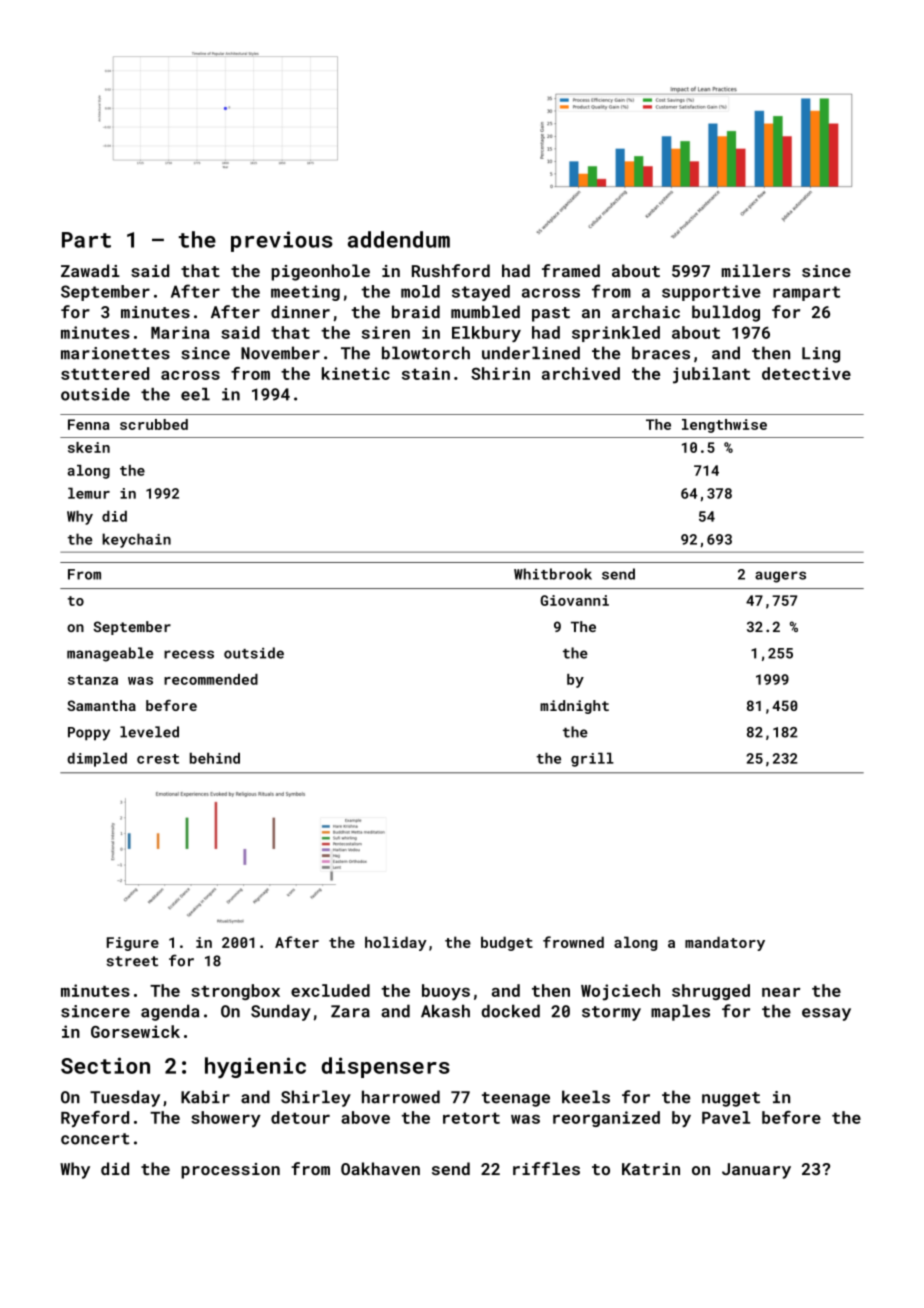 The width and height of the page is (924, 1308). I want to click on keychain, so click(136, 540).
